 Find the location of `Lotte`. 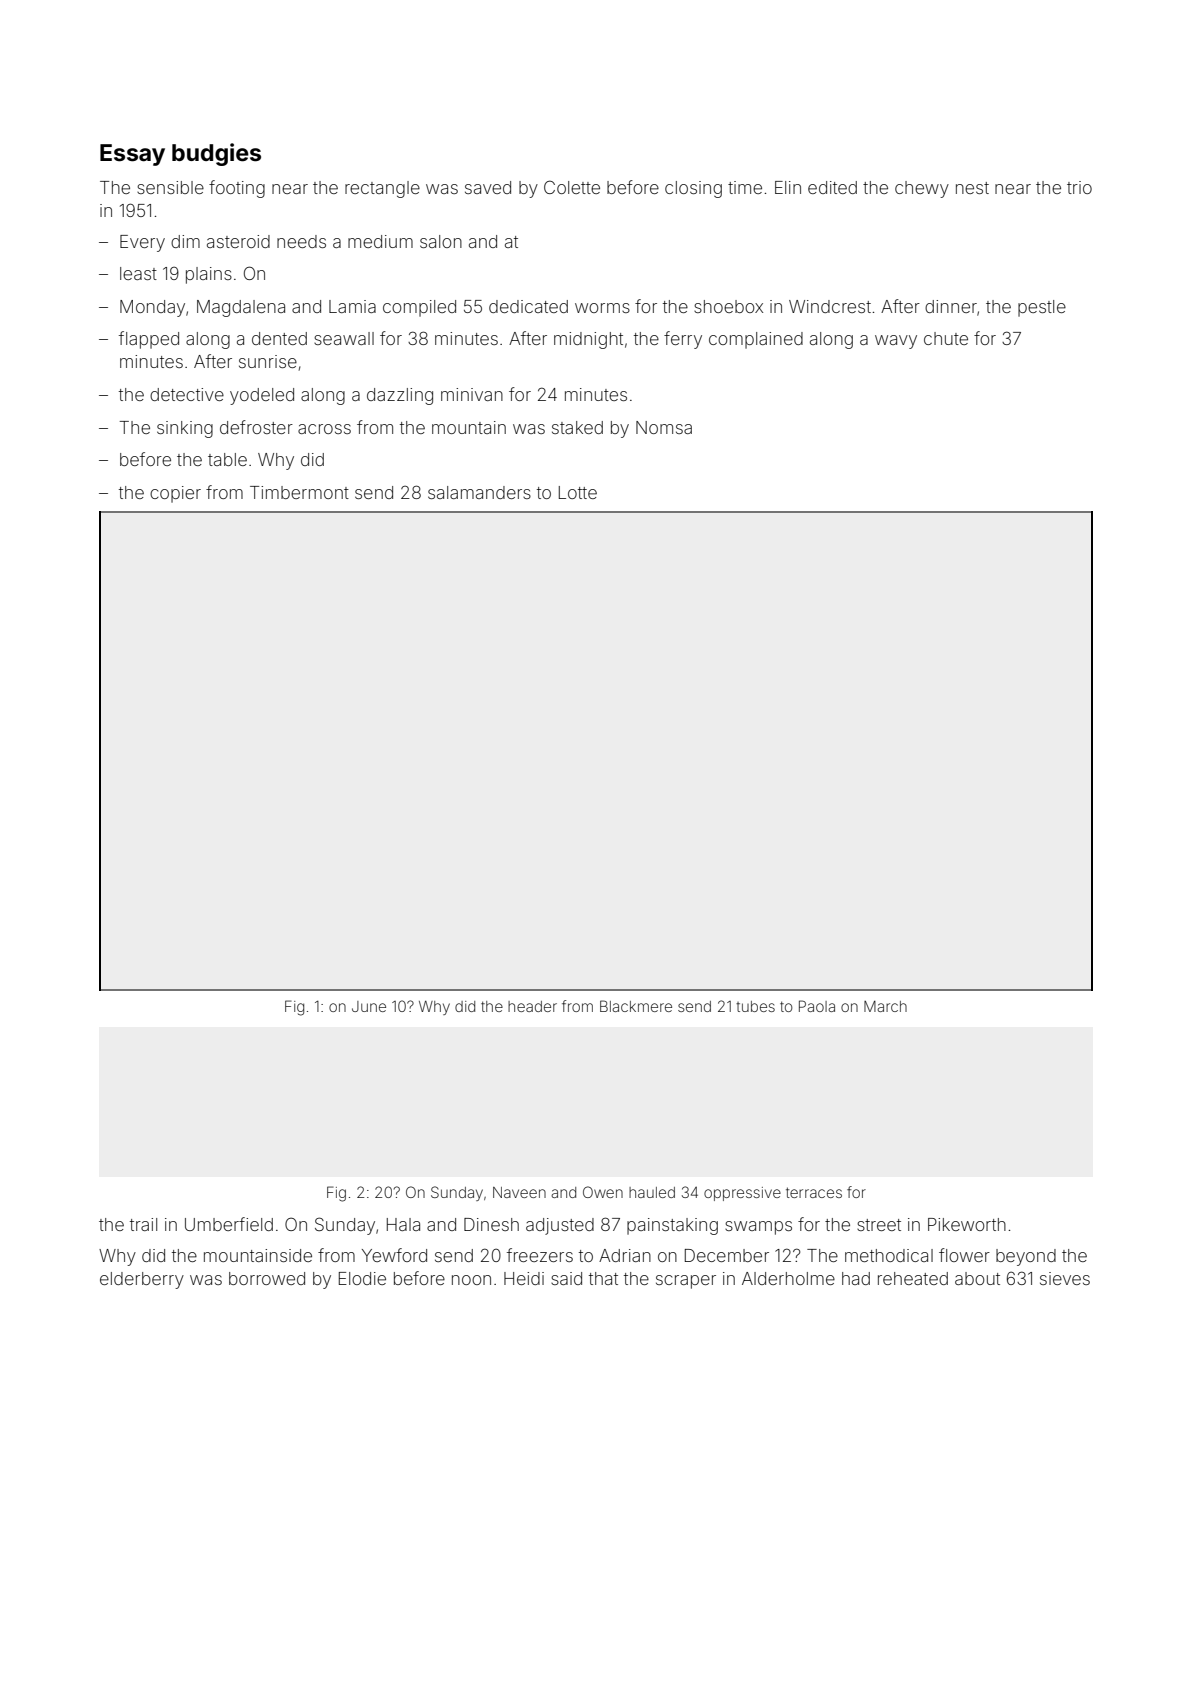

Lotte is located at coordinates (578, 492).
